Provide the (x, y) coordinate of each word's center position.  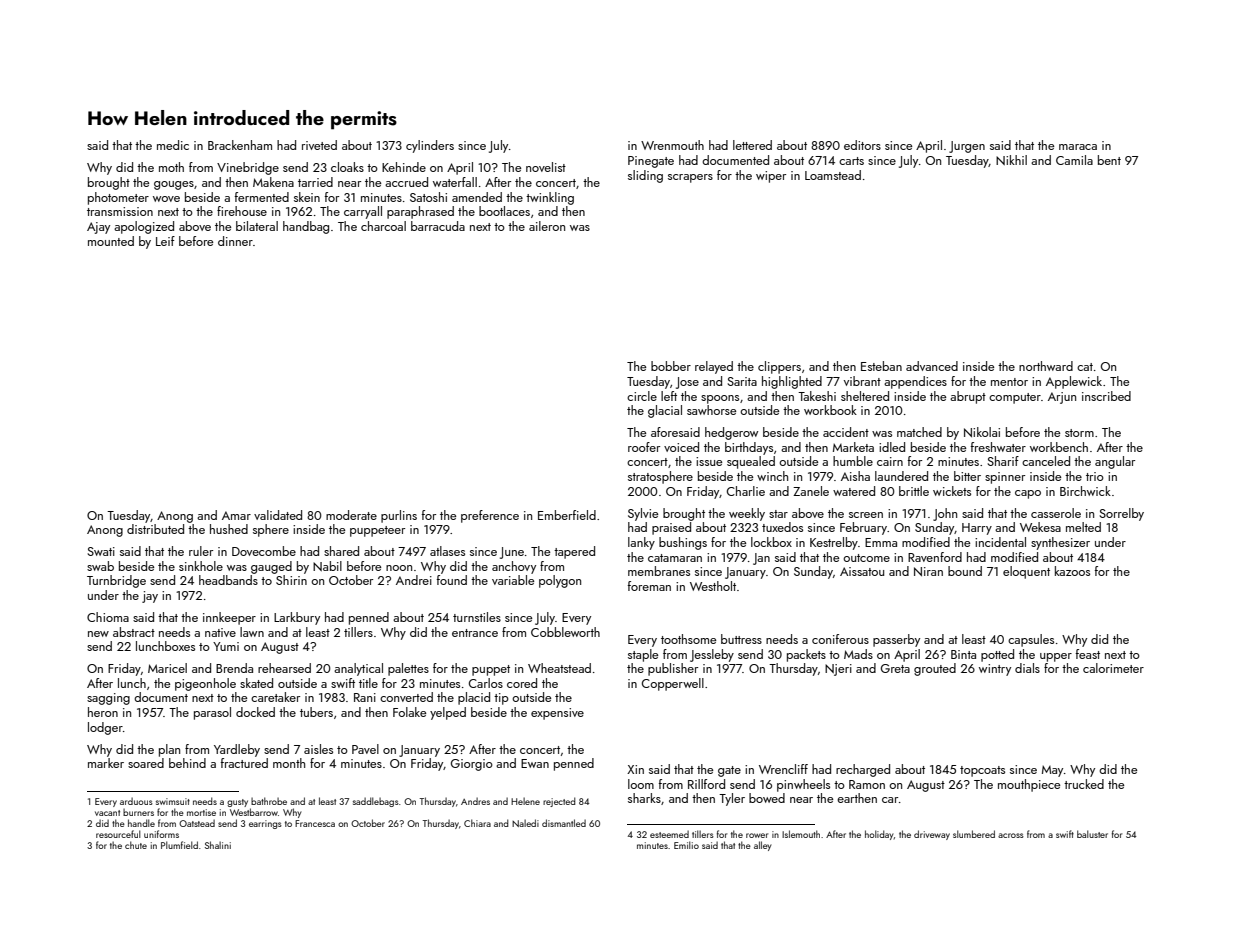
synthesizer (1060, 543)
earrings (265, 824)
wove (166, 199)
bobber (671, 366)
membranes (659, 571)
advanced (932, 366)
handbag (306, 227)
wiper (771, 177)
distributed (155, 529)
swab (100, 566)
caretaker (275, 697)
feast (1088, 654)
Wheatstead (559, 668)
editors (862, 145)
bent (1109, 160)
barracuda (438, 226)
